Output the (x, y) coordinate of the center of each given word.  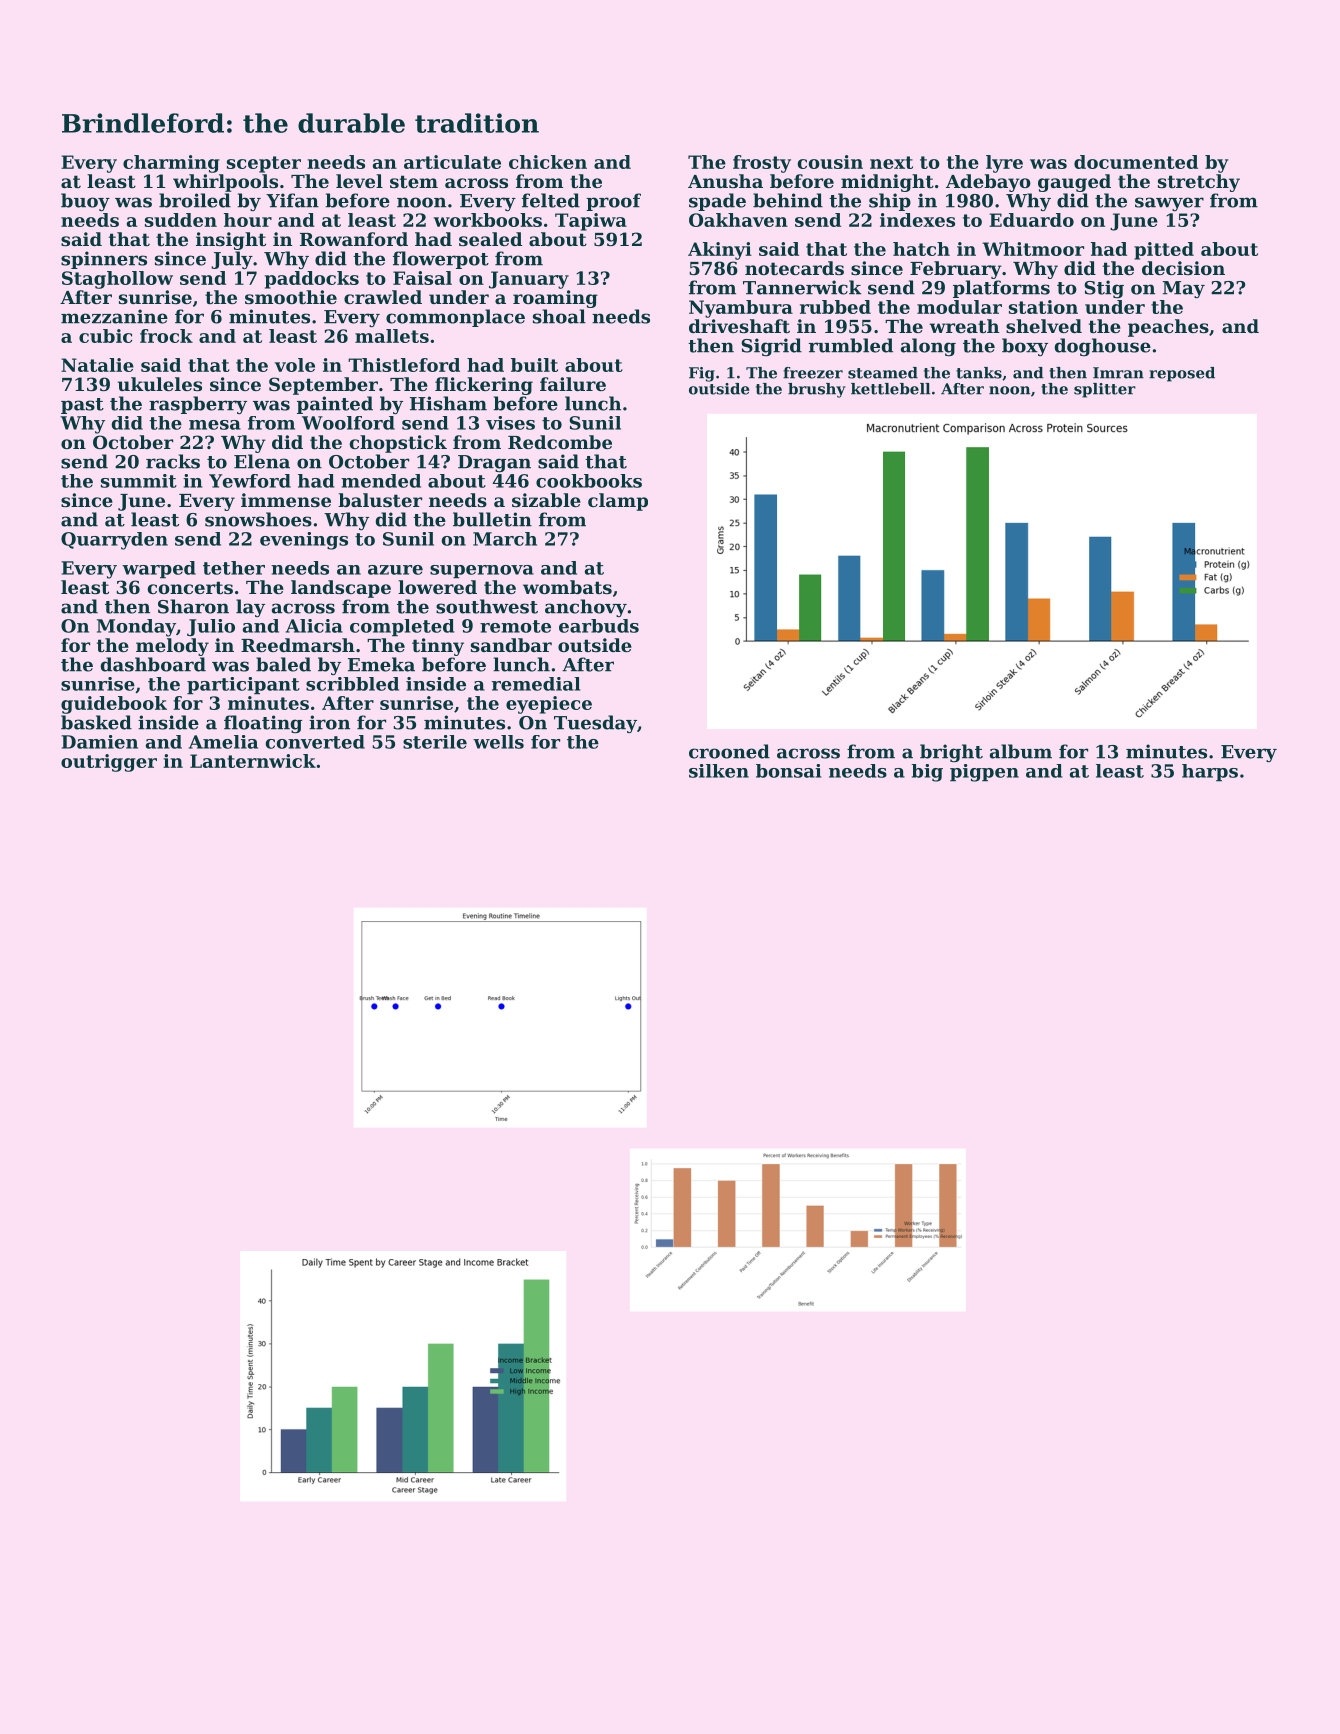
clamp (618, 502)
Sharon (193, 606)
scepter (264, 164)
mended (381, 481)
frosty (762, 164)
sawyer (1169, 204)
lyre (1004, 164)
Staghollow (117, 280)
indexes (917, 220)
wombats (567, 587)
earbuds (599, 626)
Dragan (494, 464)
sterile (435, 742)
